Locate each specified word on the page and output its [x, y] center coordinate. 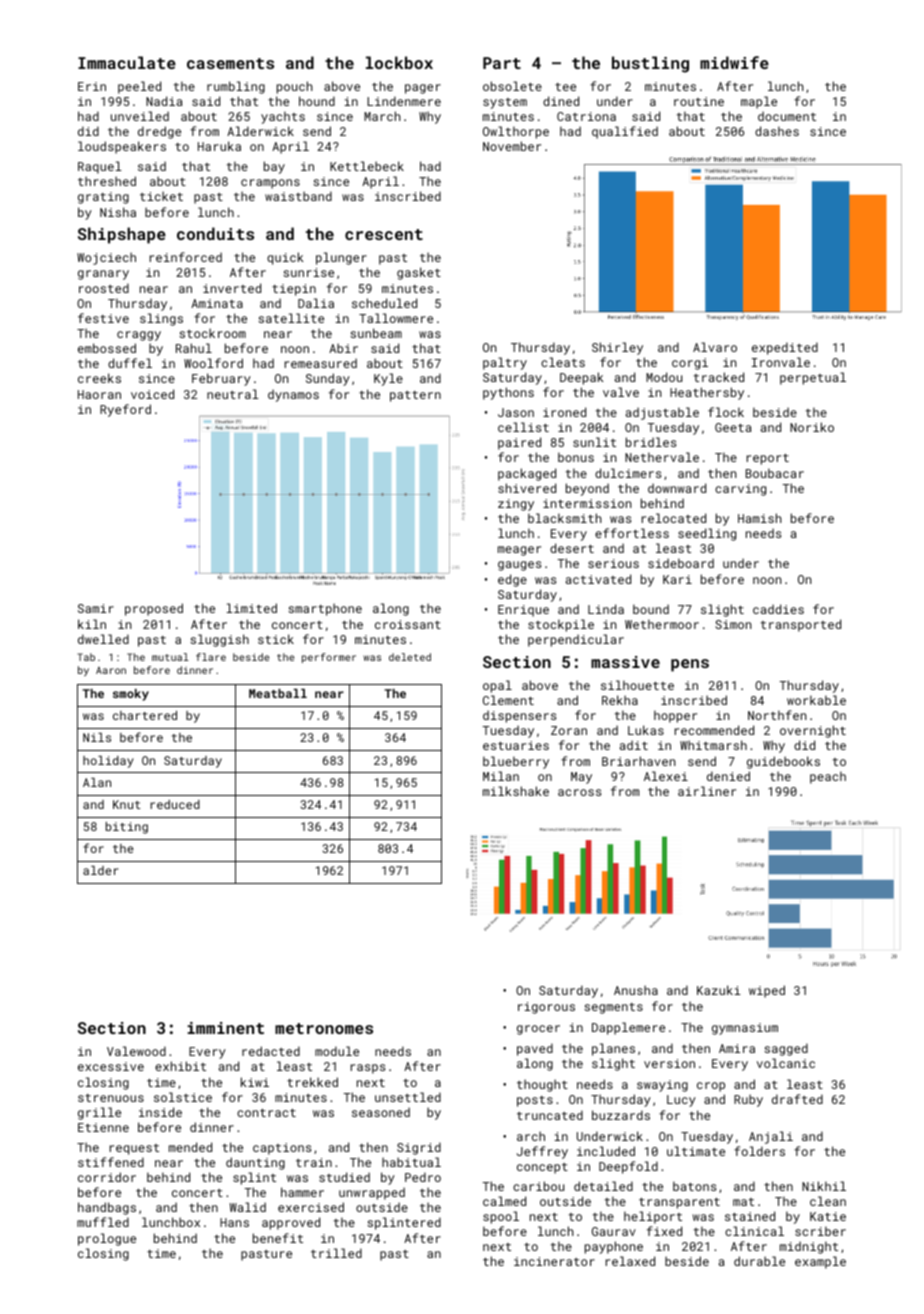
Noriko [812, 427]
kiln [92, 624]
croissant [408, 624]
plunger [341, 258]
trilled [336, 1253]
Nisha [118, 212]
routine [699, 101]
